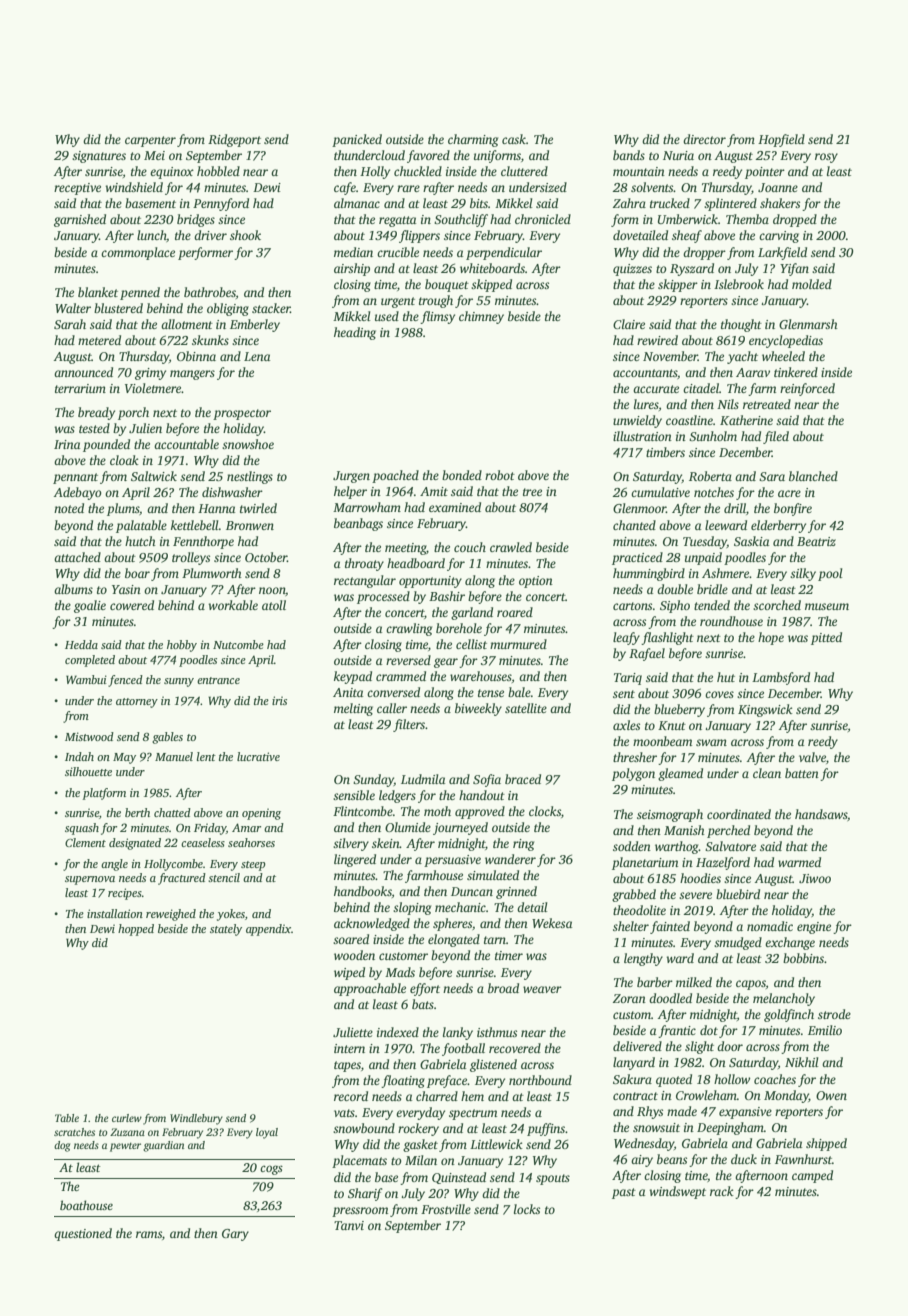 This page has width=908, height=1316. Describe the element at coordinates (532, 492) in the page. I see `tree` at that location.
